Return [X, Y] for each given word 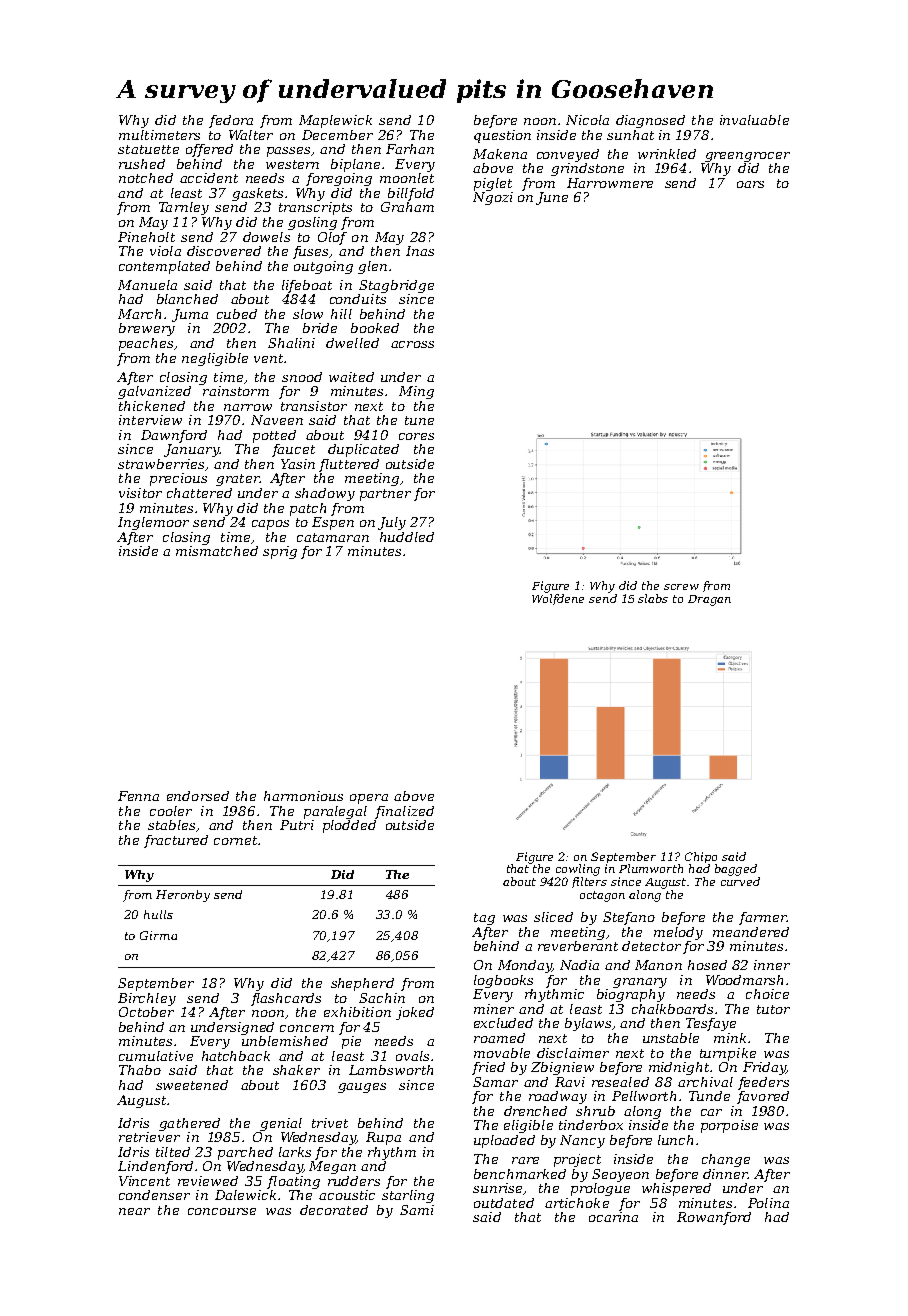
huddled [407, 537]
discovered [224, 251]
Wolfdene [558, 599]
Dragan [709, 600]
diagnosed [650, 121]
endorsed [198, 796]
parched [245, 1153]
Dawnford [174, 436]
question [502, 136]
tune [419, 420]
